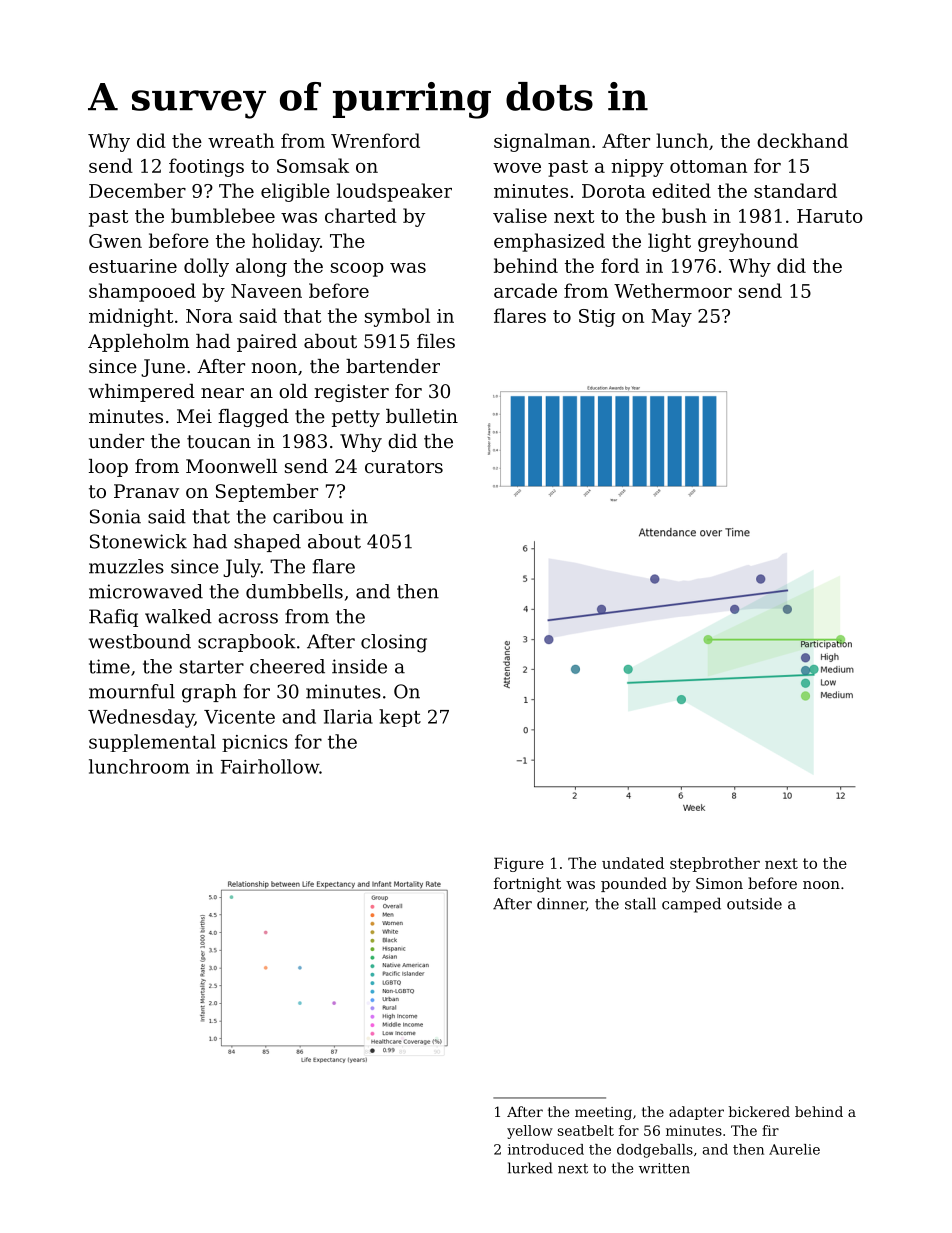 The width and height of the screenshot is (952, 1233). I want to click on curators, so click(404, 466).
